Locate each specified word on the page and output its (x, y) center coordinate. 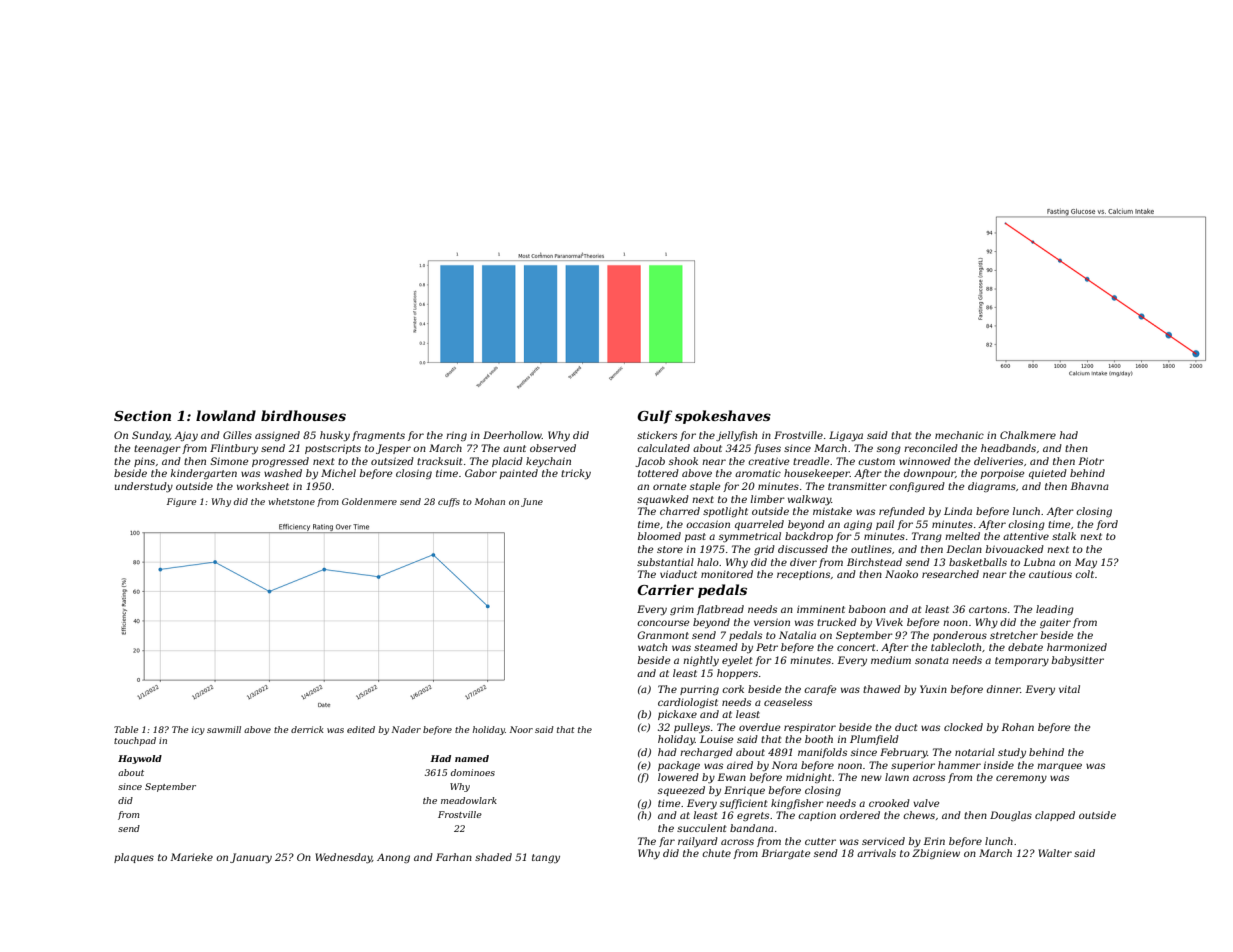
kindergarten (204, 474)
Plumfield (874, 740)
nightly (701, 661)
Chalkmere (1028, 435)
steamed (716, 647)
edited (361, 729)
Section (142, 415)
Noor (521, 729)
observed (553, 448)
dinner (1004, 689)
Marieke (191, 857)
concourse (663, 623)
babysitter (1078, 661)
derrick (307, 729)
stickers (657, 435)
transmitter (857, 486)
